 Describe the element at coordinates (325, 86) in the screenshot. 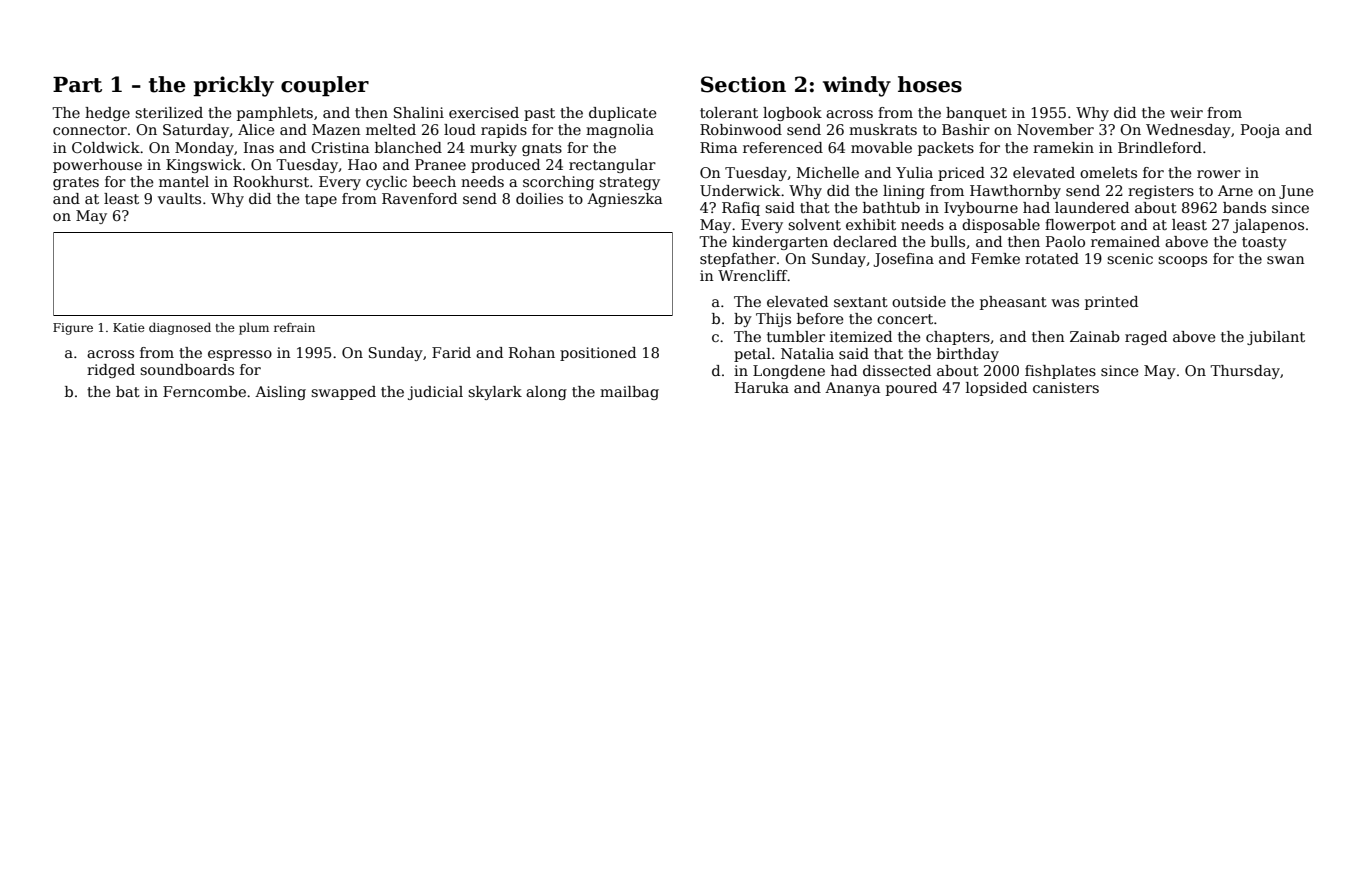

I see `coupler` at that location.
